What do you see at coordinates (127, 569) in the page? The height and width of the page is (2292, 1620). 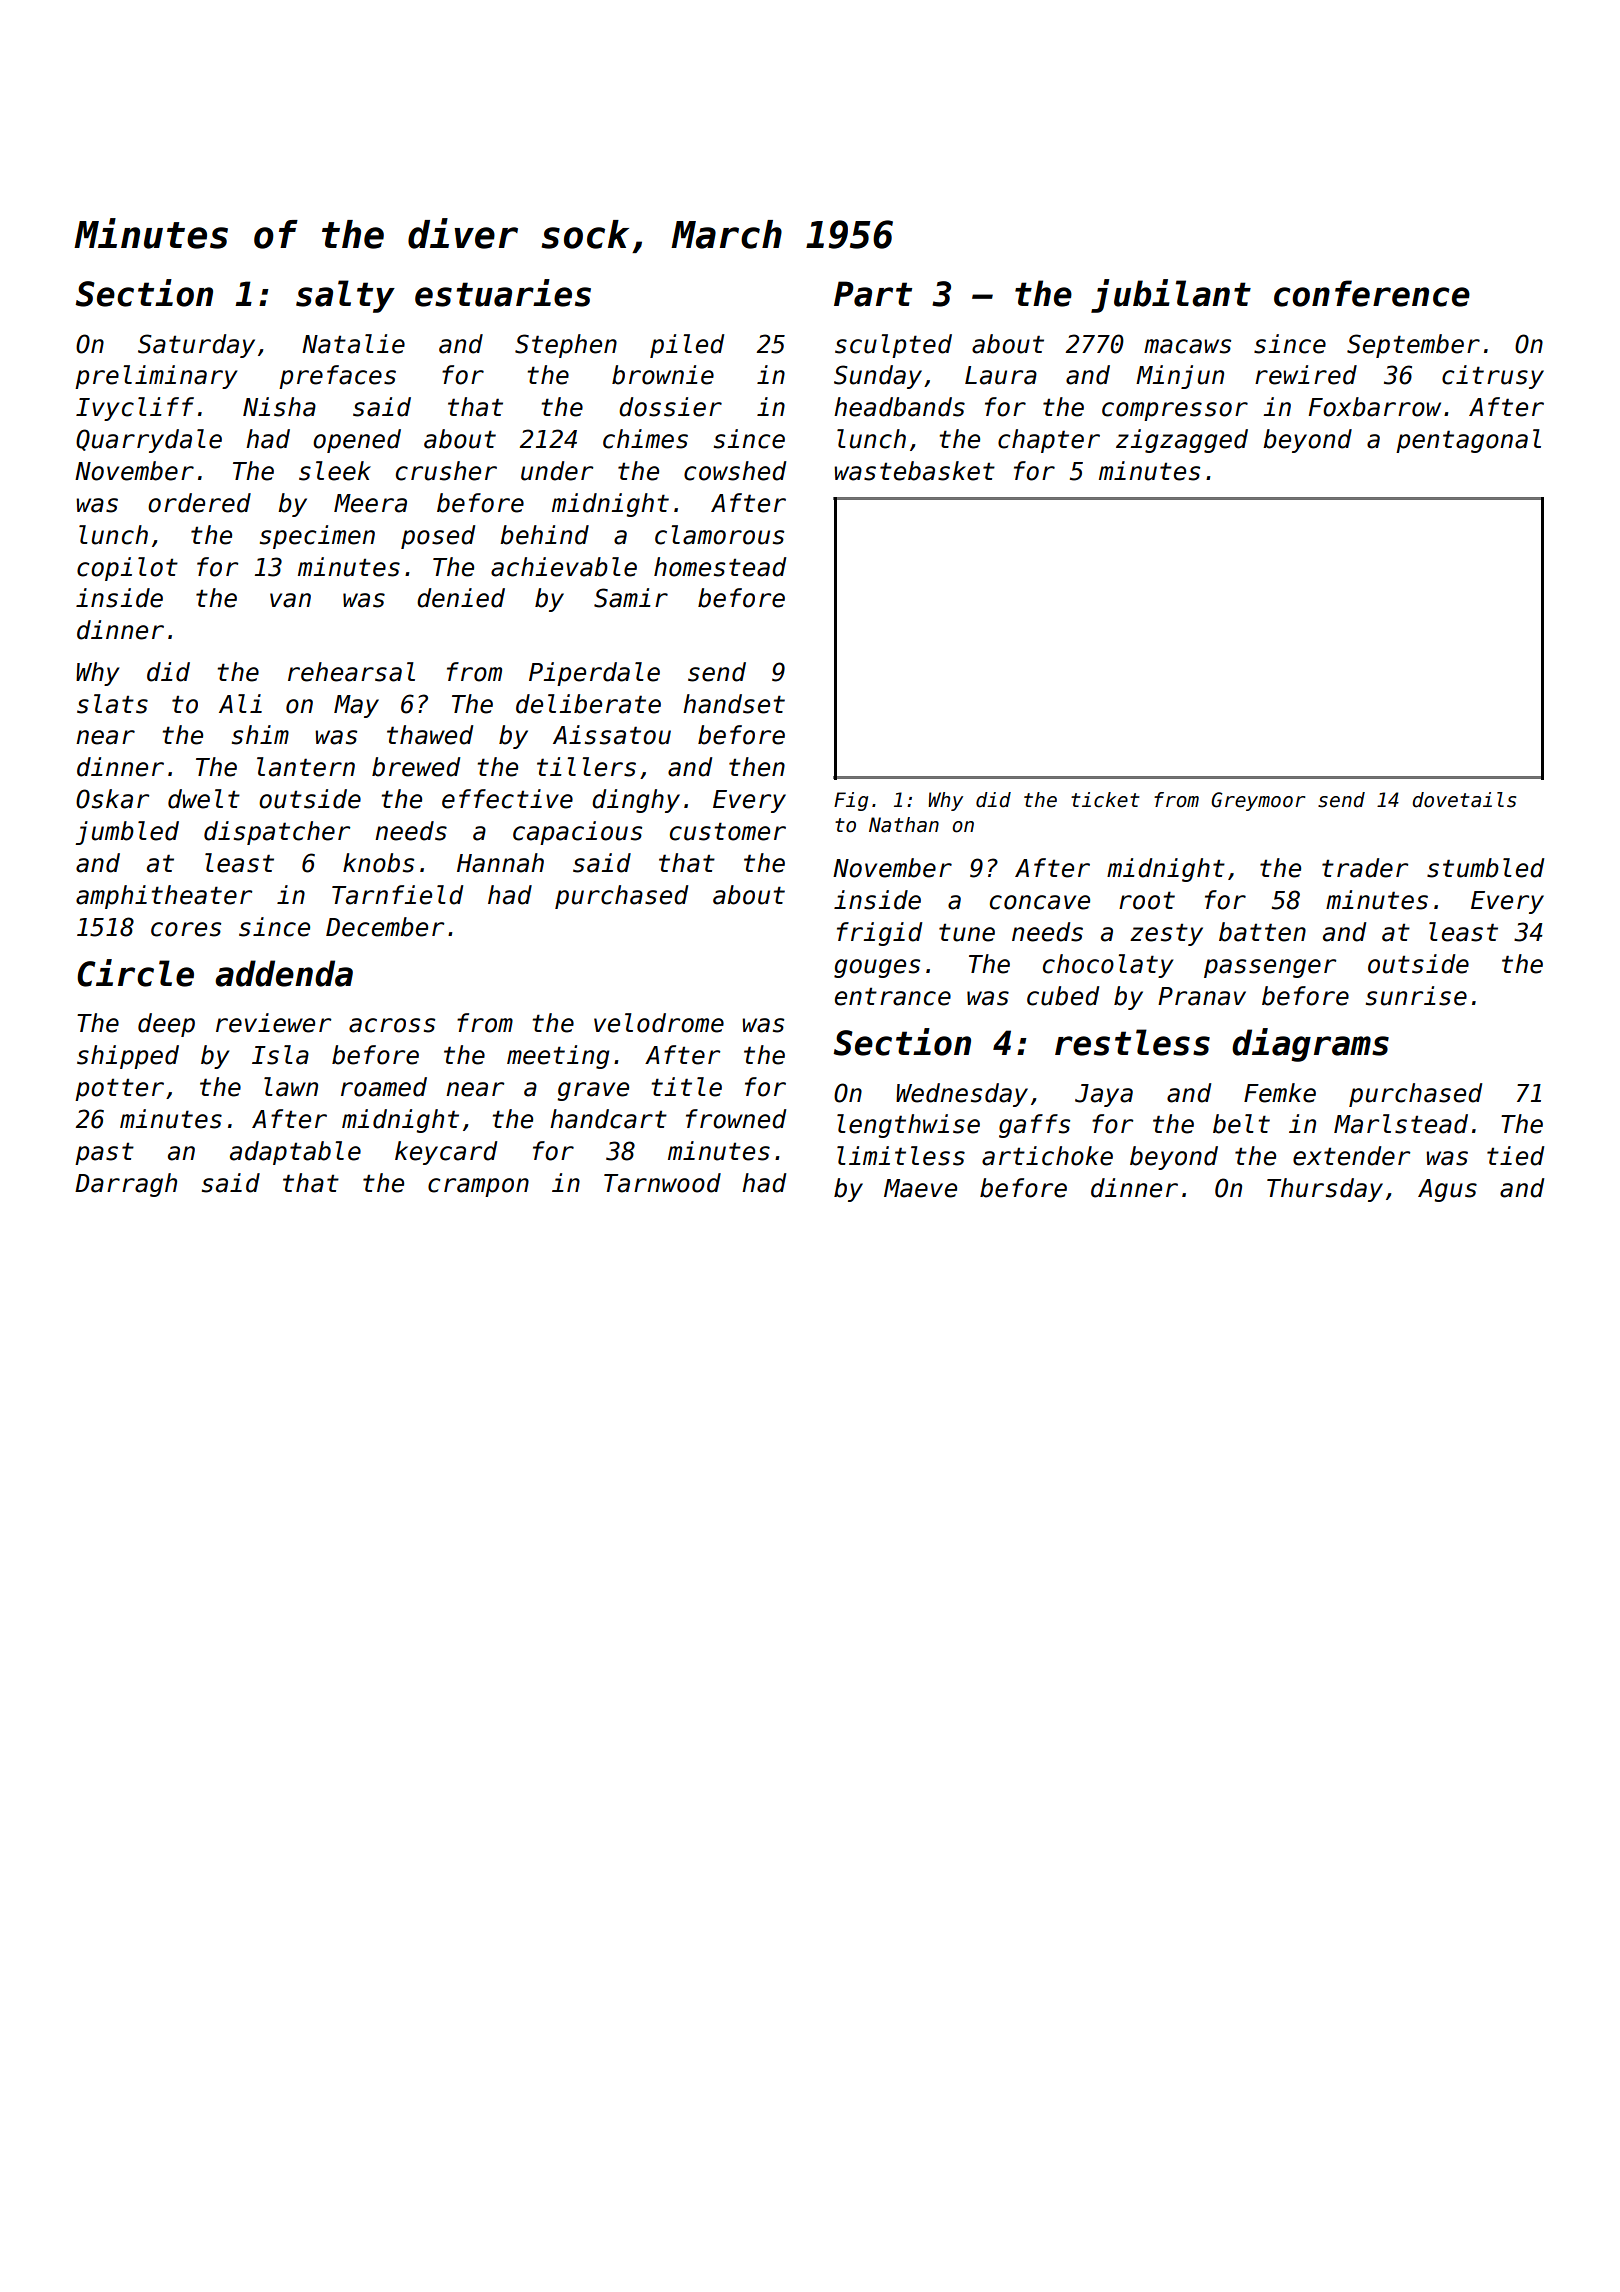 I see `copilot` at bounding box center [127, 569].
